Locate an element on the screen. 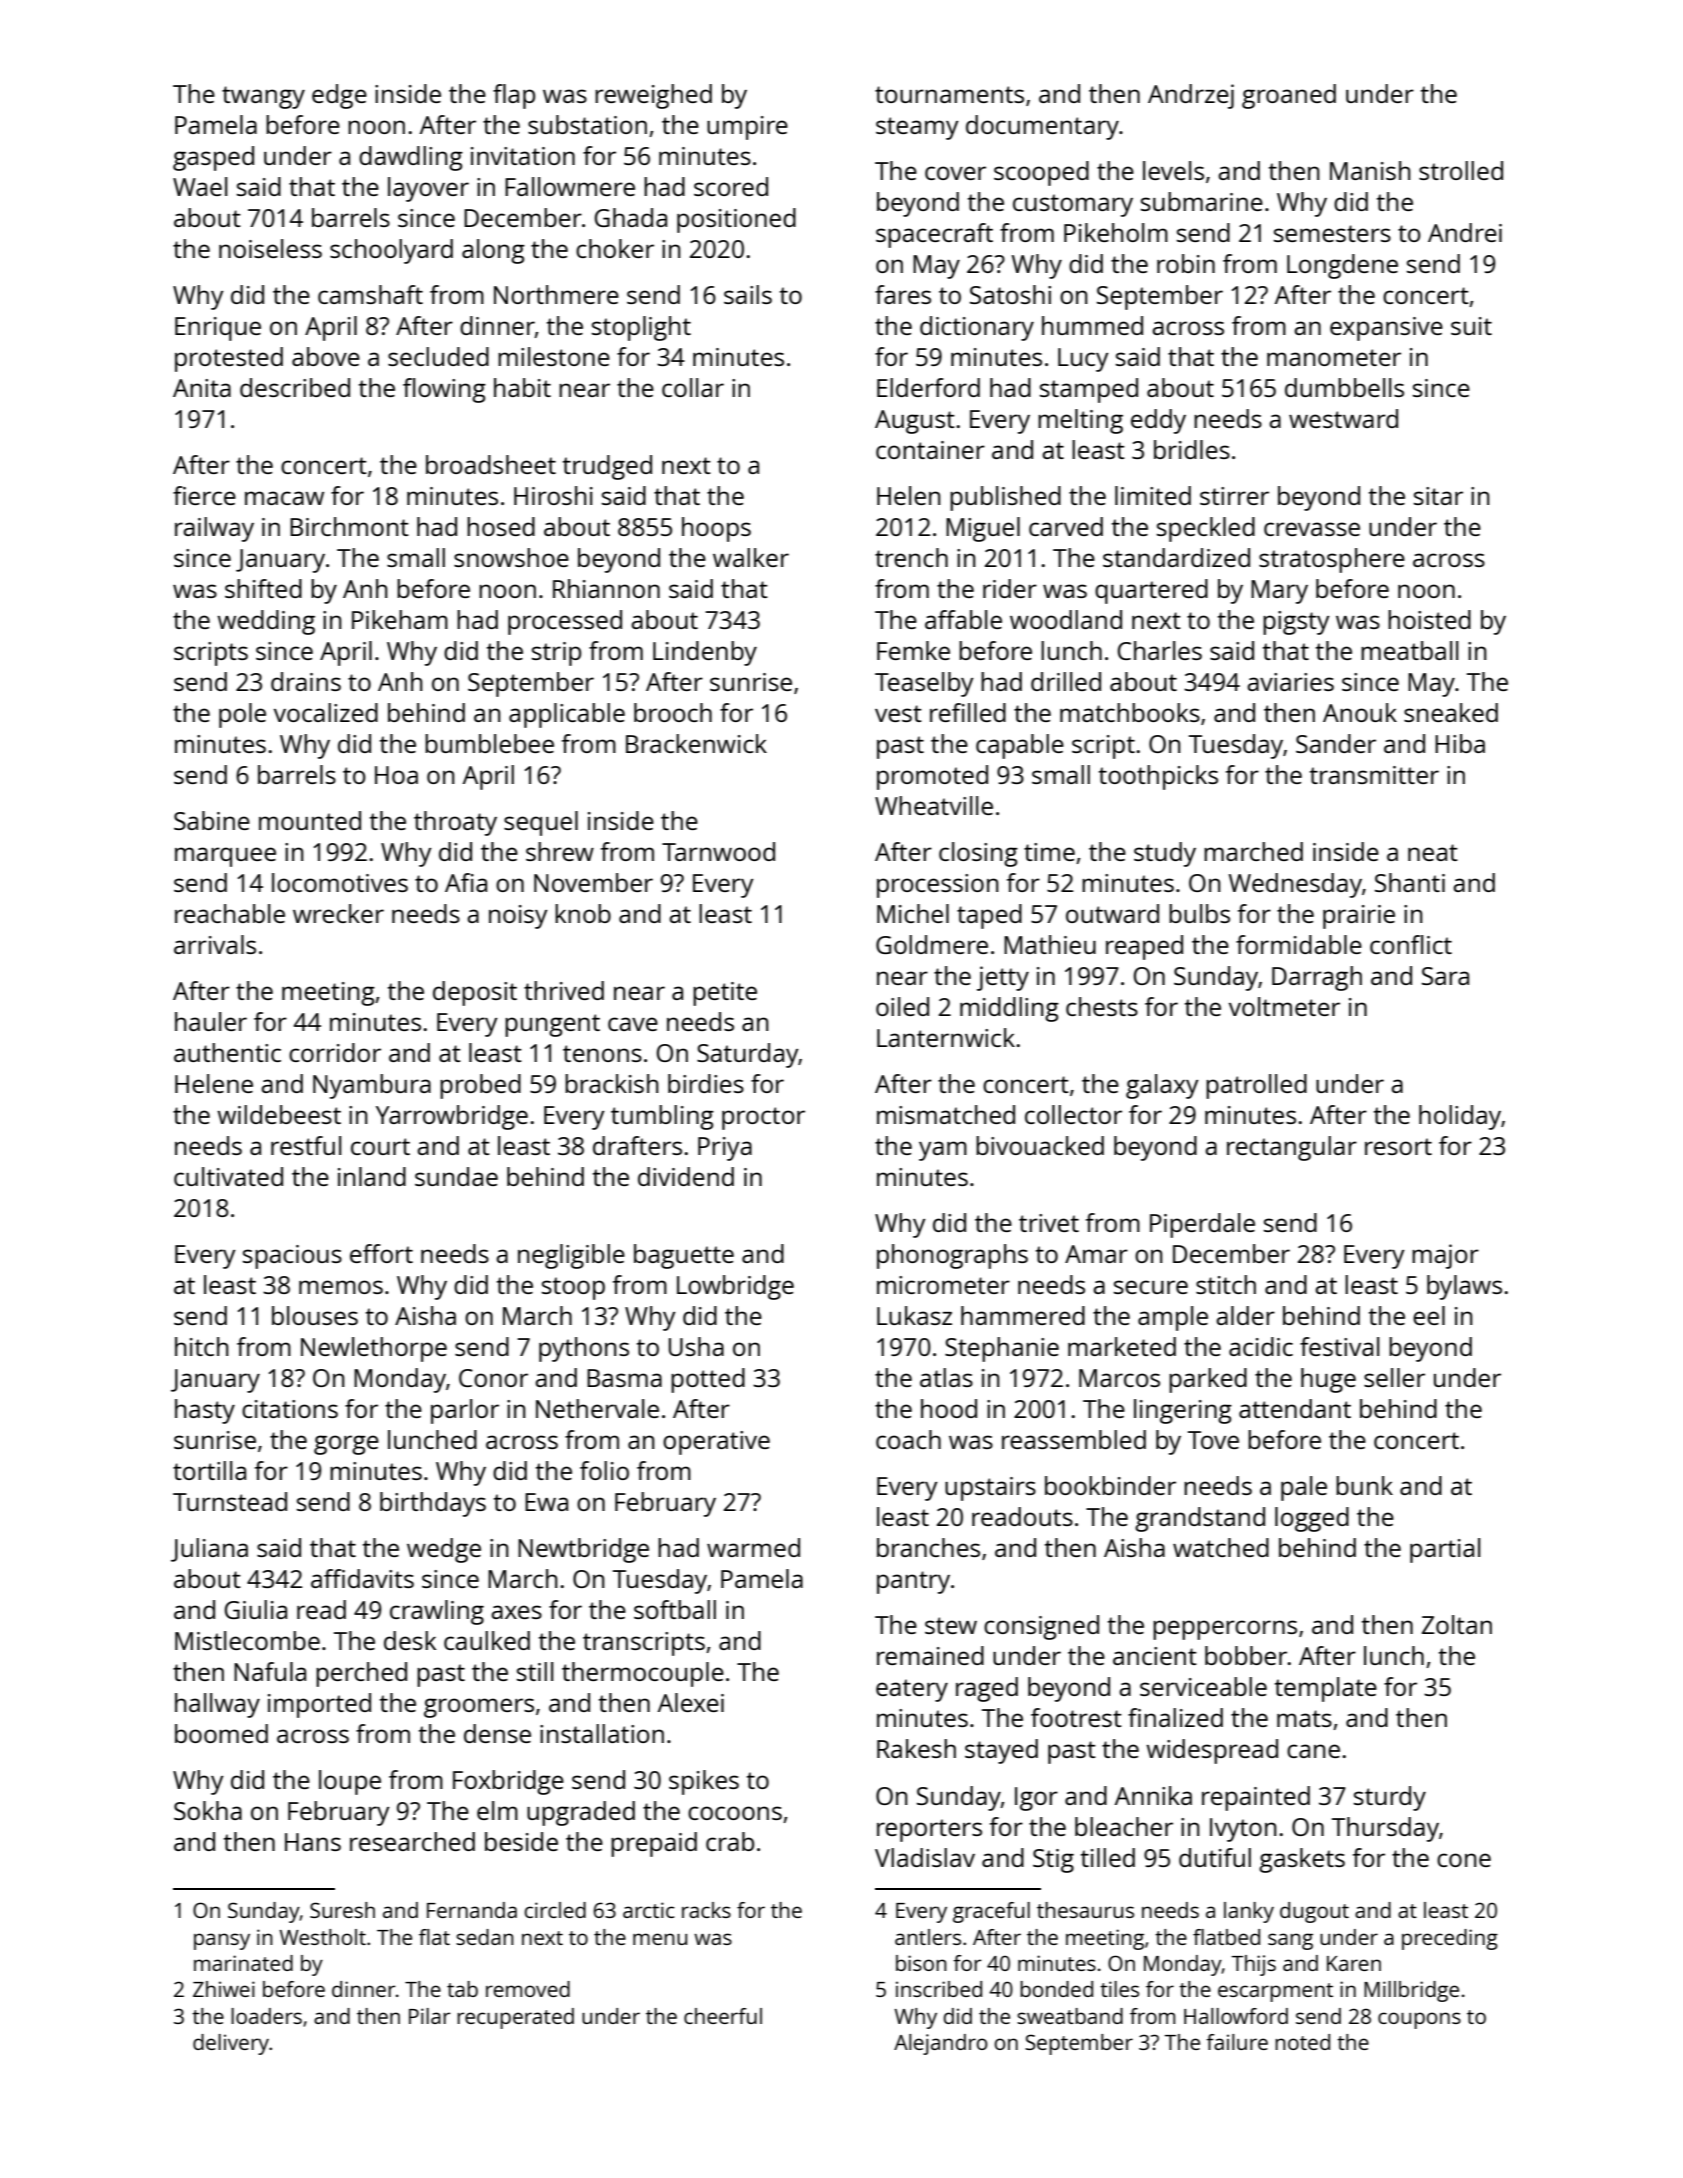 The height and width of the screenshot is (2178, 1683). delivery is located at coordinates (231, 2044).
